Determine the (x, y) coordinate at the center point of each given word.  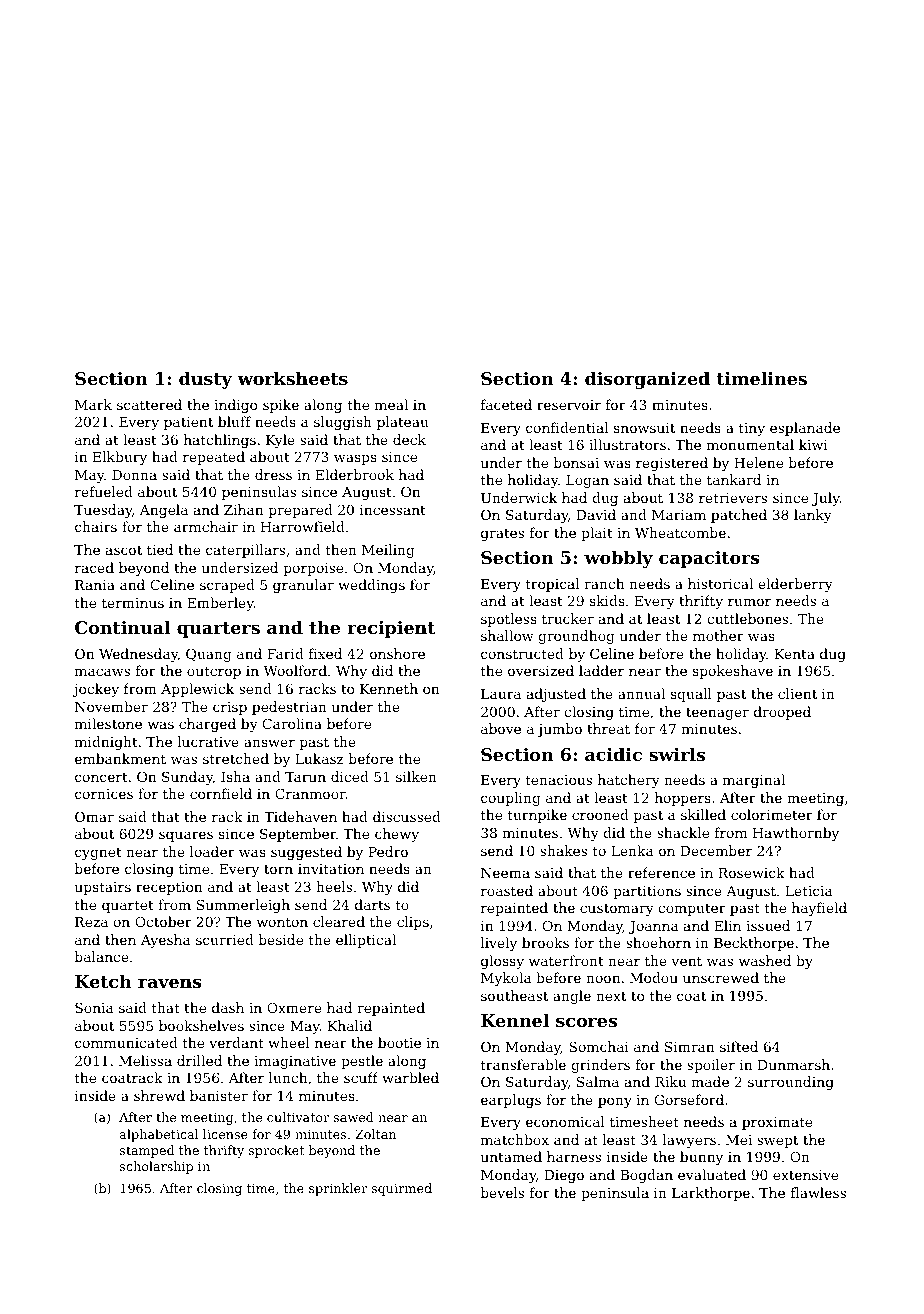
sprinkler (338, 1189)
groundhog (576, 637)
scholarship (156, 1167)
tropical (552, 585)
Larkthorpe (711, 1194)
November (111, 706)
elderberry (795, 585)
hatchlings (220, 441)
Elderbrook (354, 474)
